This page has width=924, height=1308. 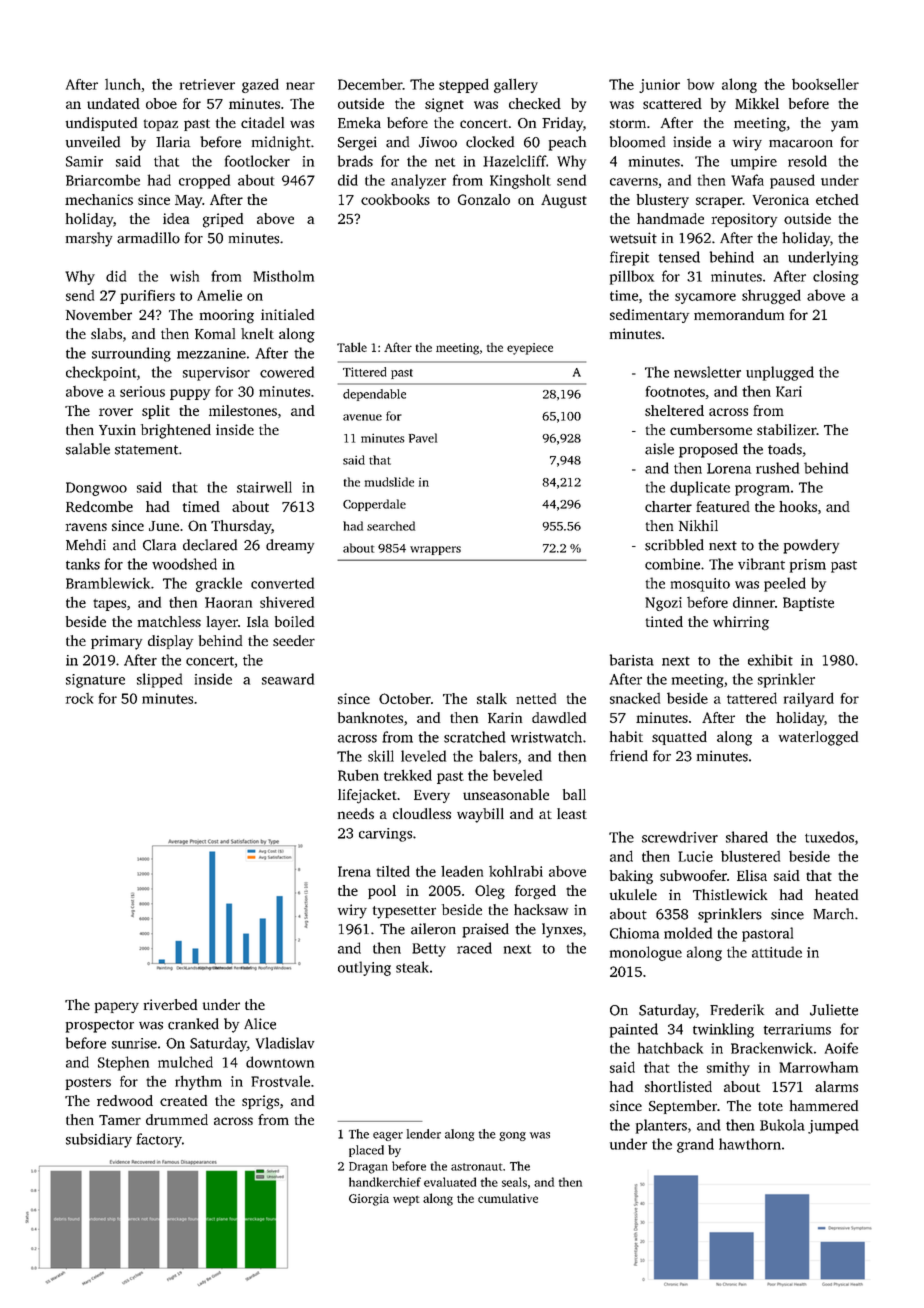 I want to click on Baptiste, so click(x=808, y=604).
